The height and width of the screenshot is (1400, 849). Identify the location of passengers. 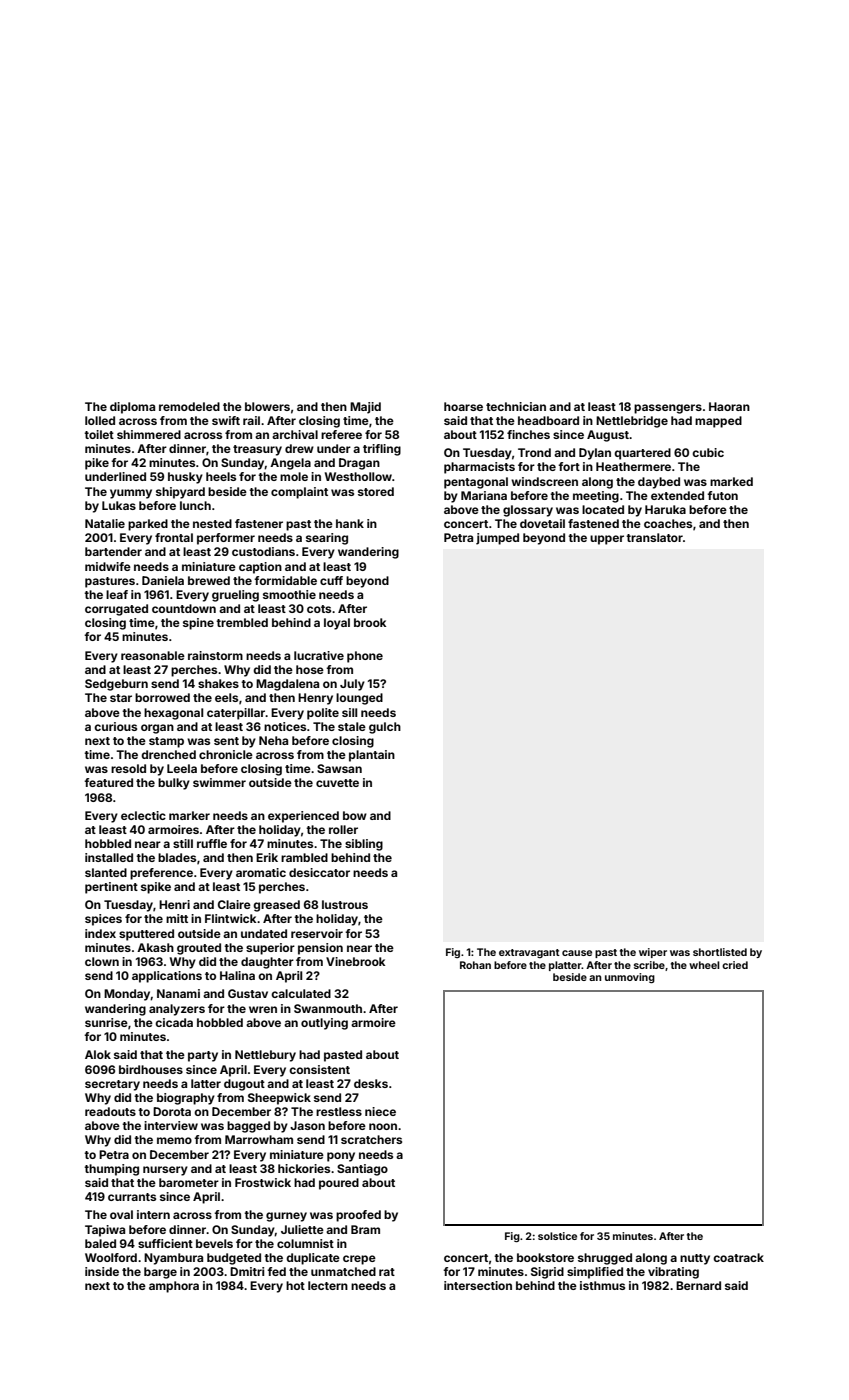
(668, 409).
